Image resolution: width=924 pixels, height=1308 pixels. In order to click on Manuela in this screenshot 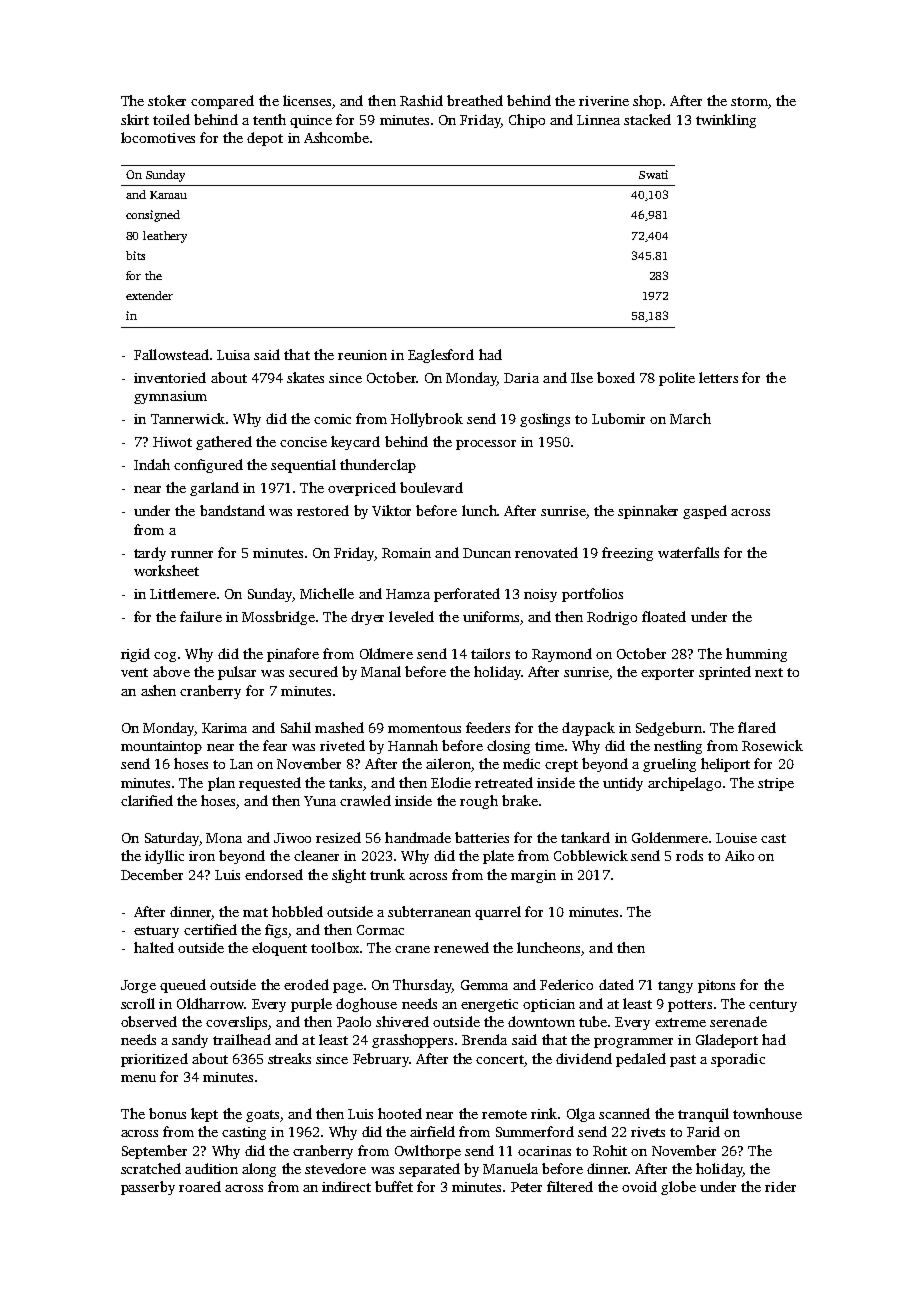, I will do `click(510, 1168)`.
